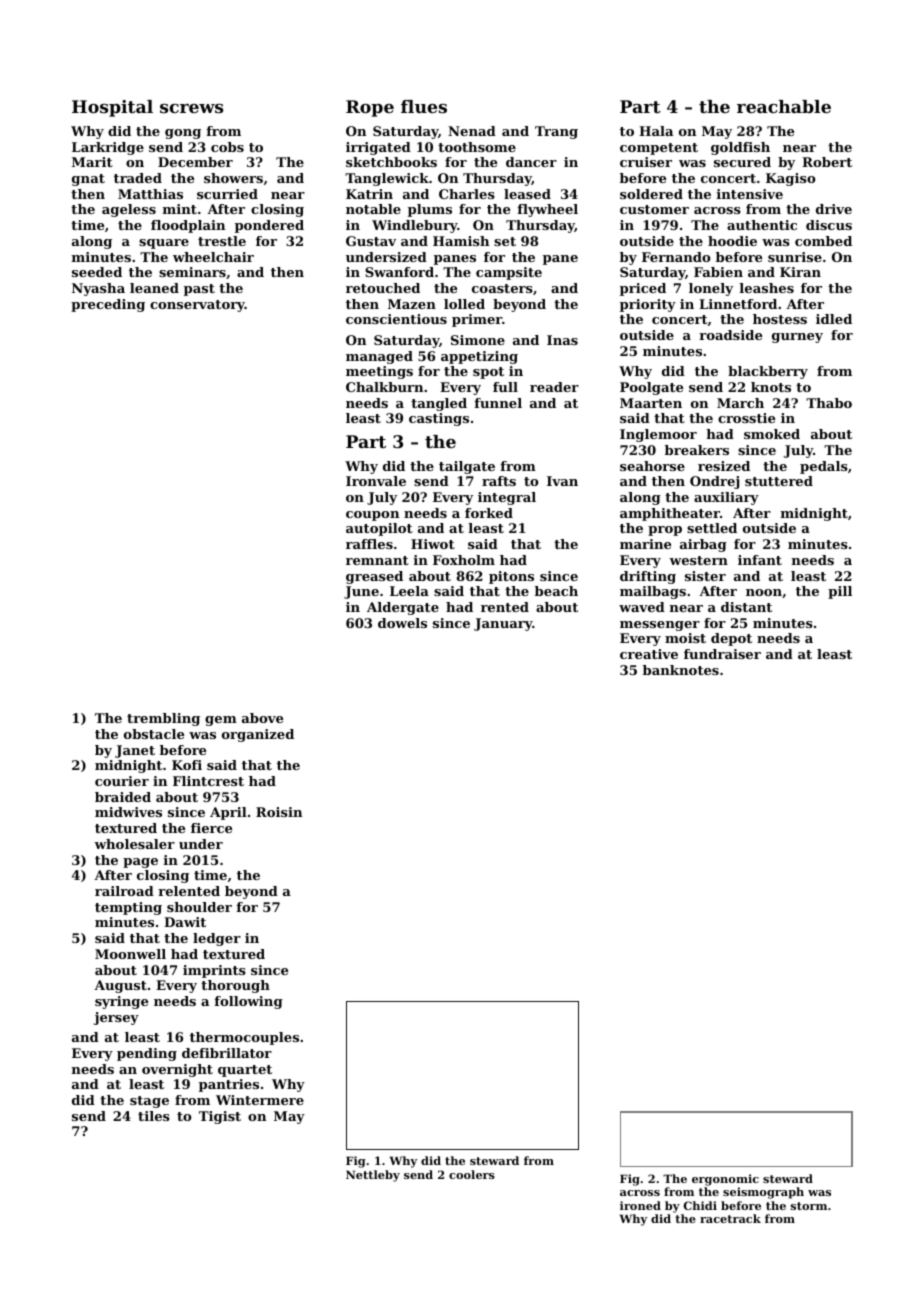 Image resolution: width=924 pixels, height=1308 pixels. What do you see at coordinates (135, 751) in the screenshot?
I see `Janet` at bounding box center [135, 751].
